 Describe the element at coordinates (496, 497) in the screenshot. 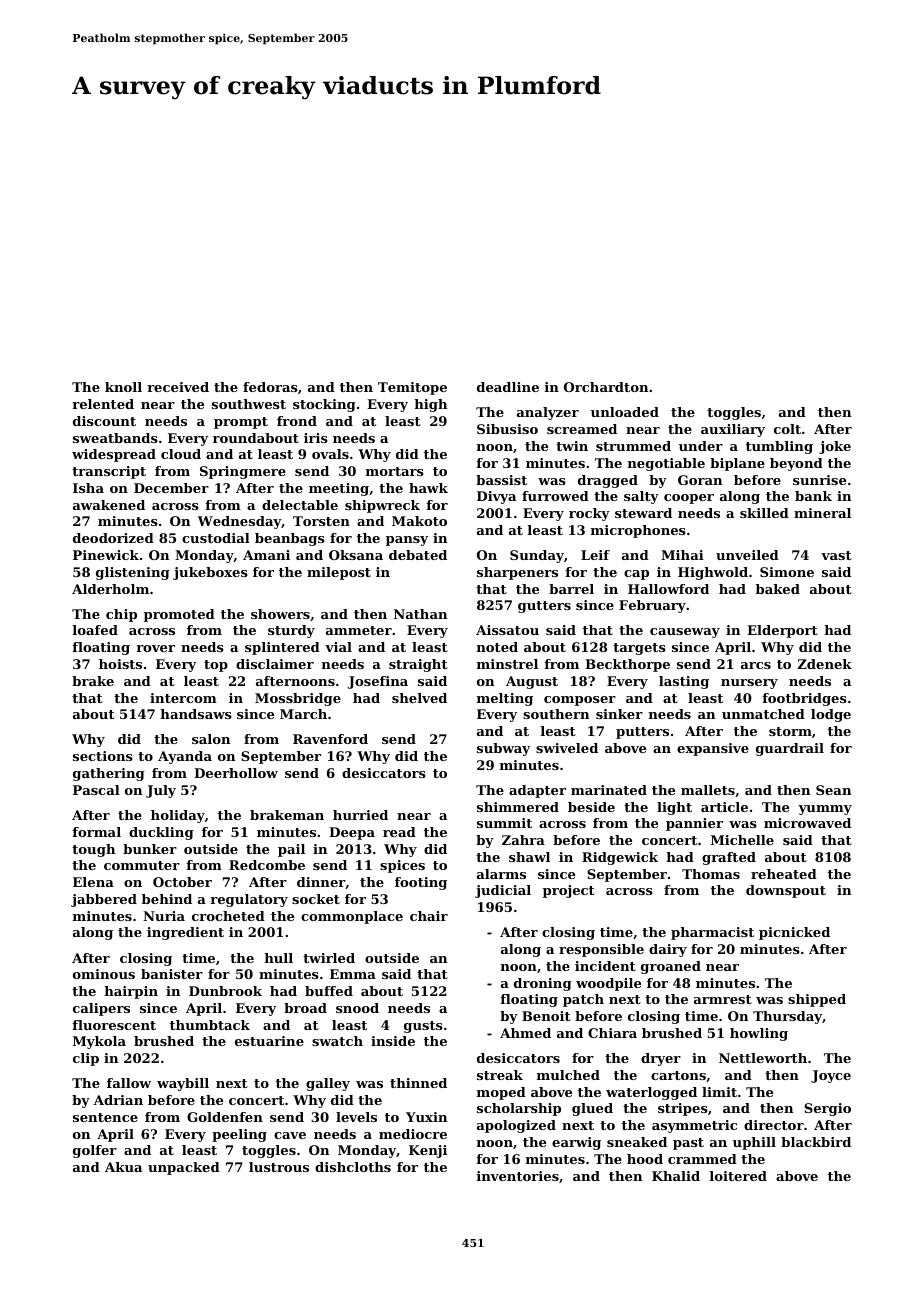

I see `Divya` at that location.
